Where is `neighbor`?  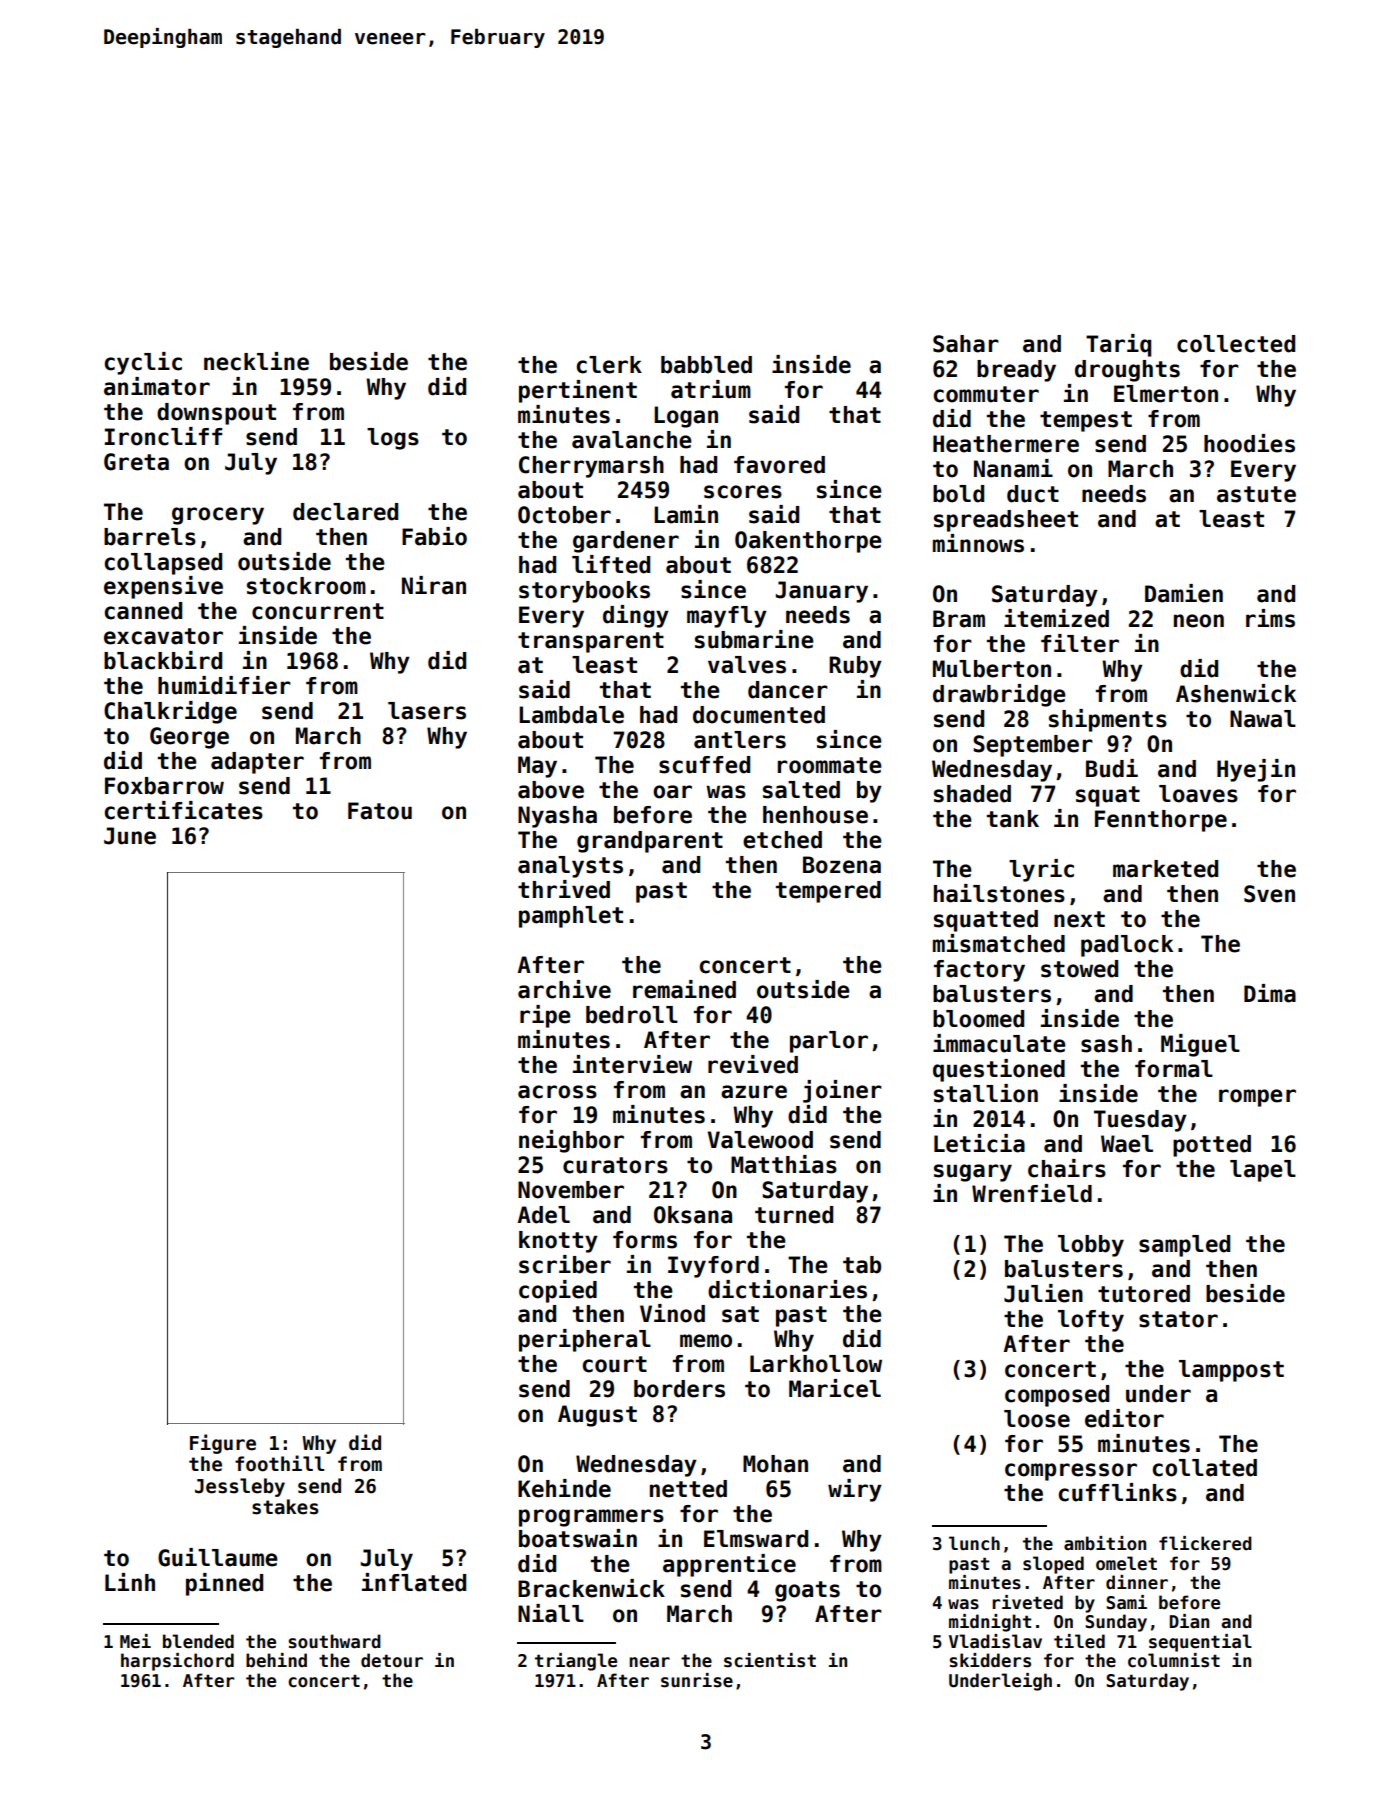
neighbor is located at coordinates (571, 1141).
